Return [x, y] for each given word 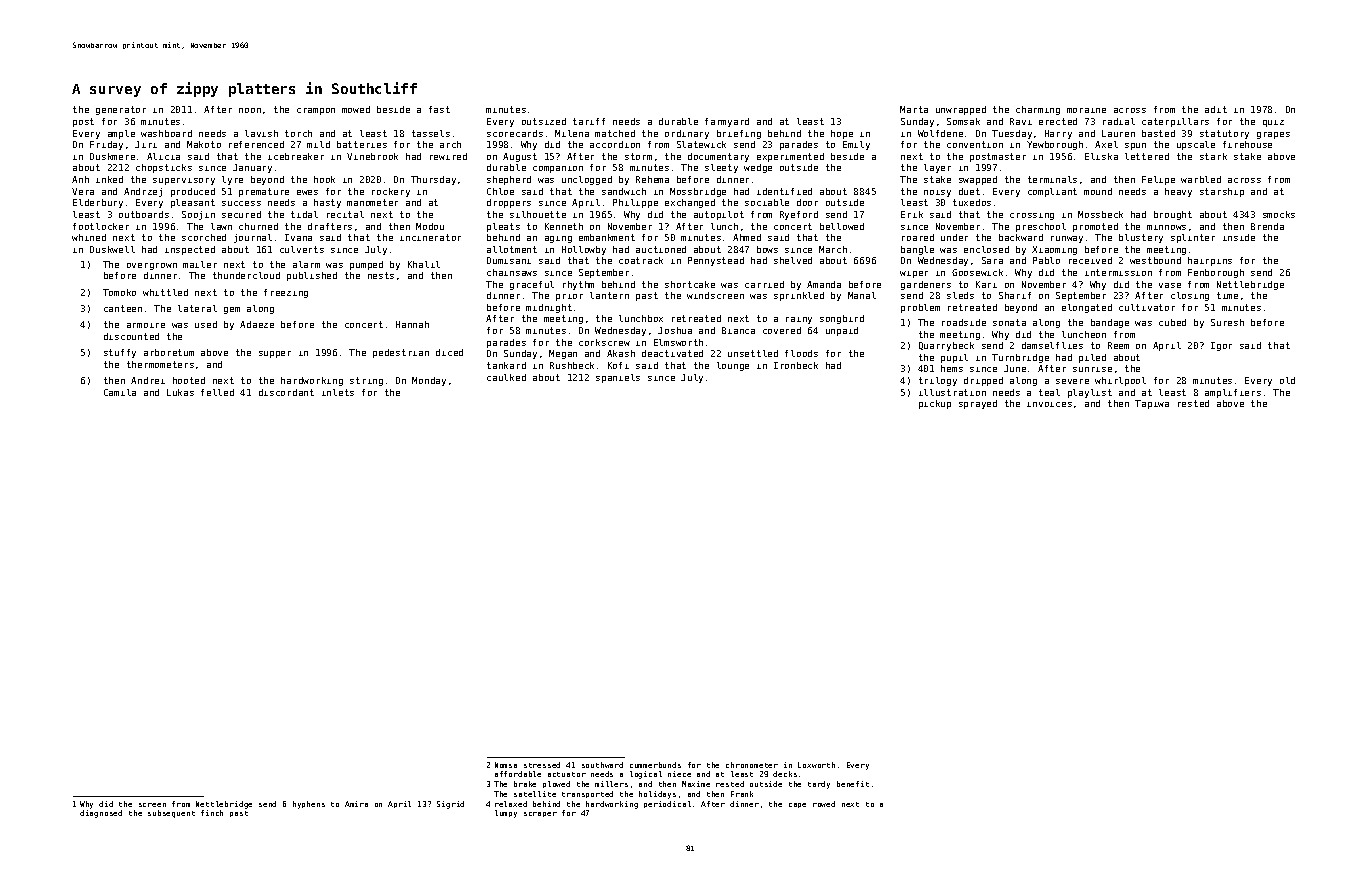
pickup [935, 404]
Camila [120, 392]
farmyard [727, 122]
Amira [356, 804]
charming [1038, 110]
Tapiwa [1152, 404]
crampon [316, 111]
